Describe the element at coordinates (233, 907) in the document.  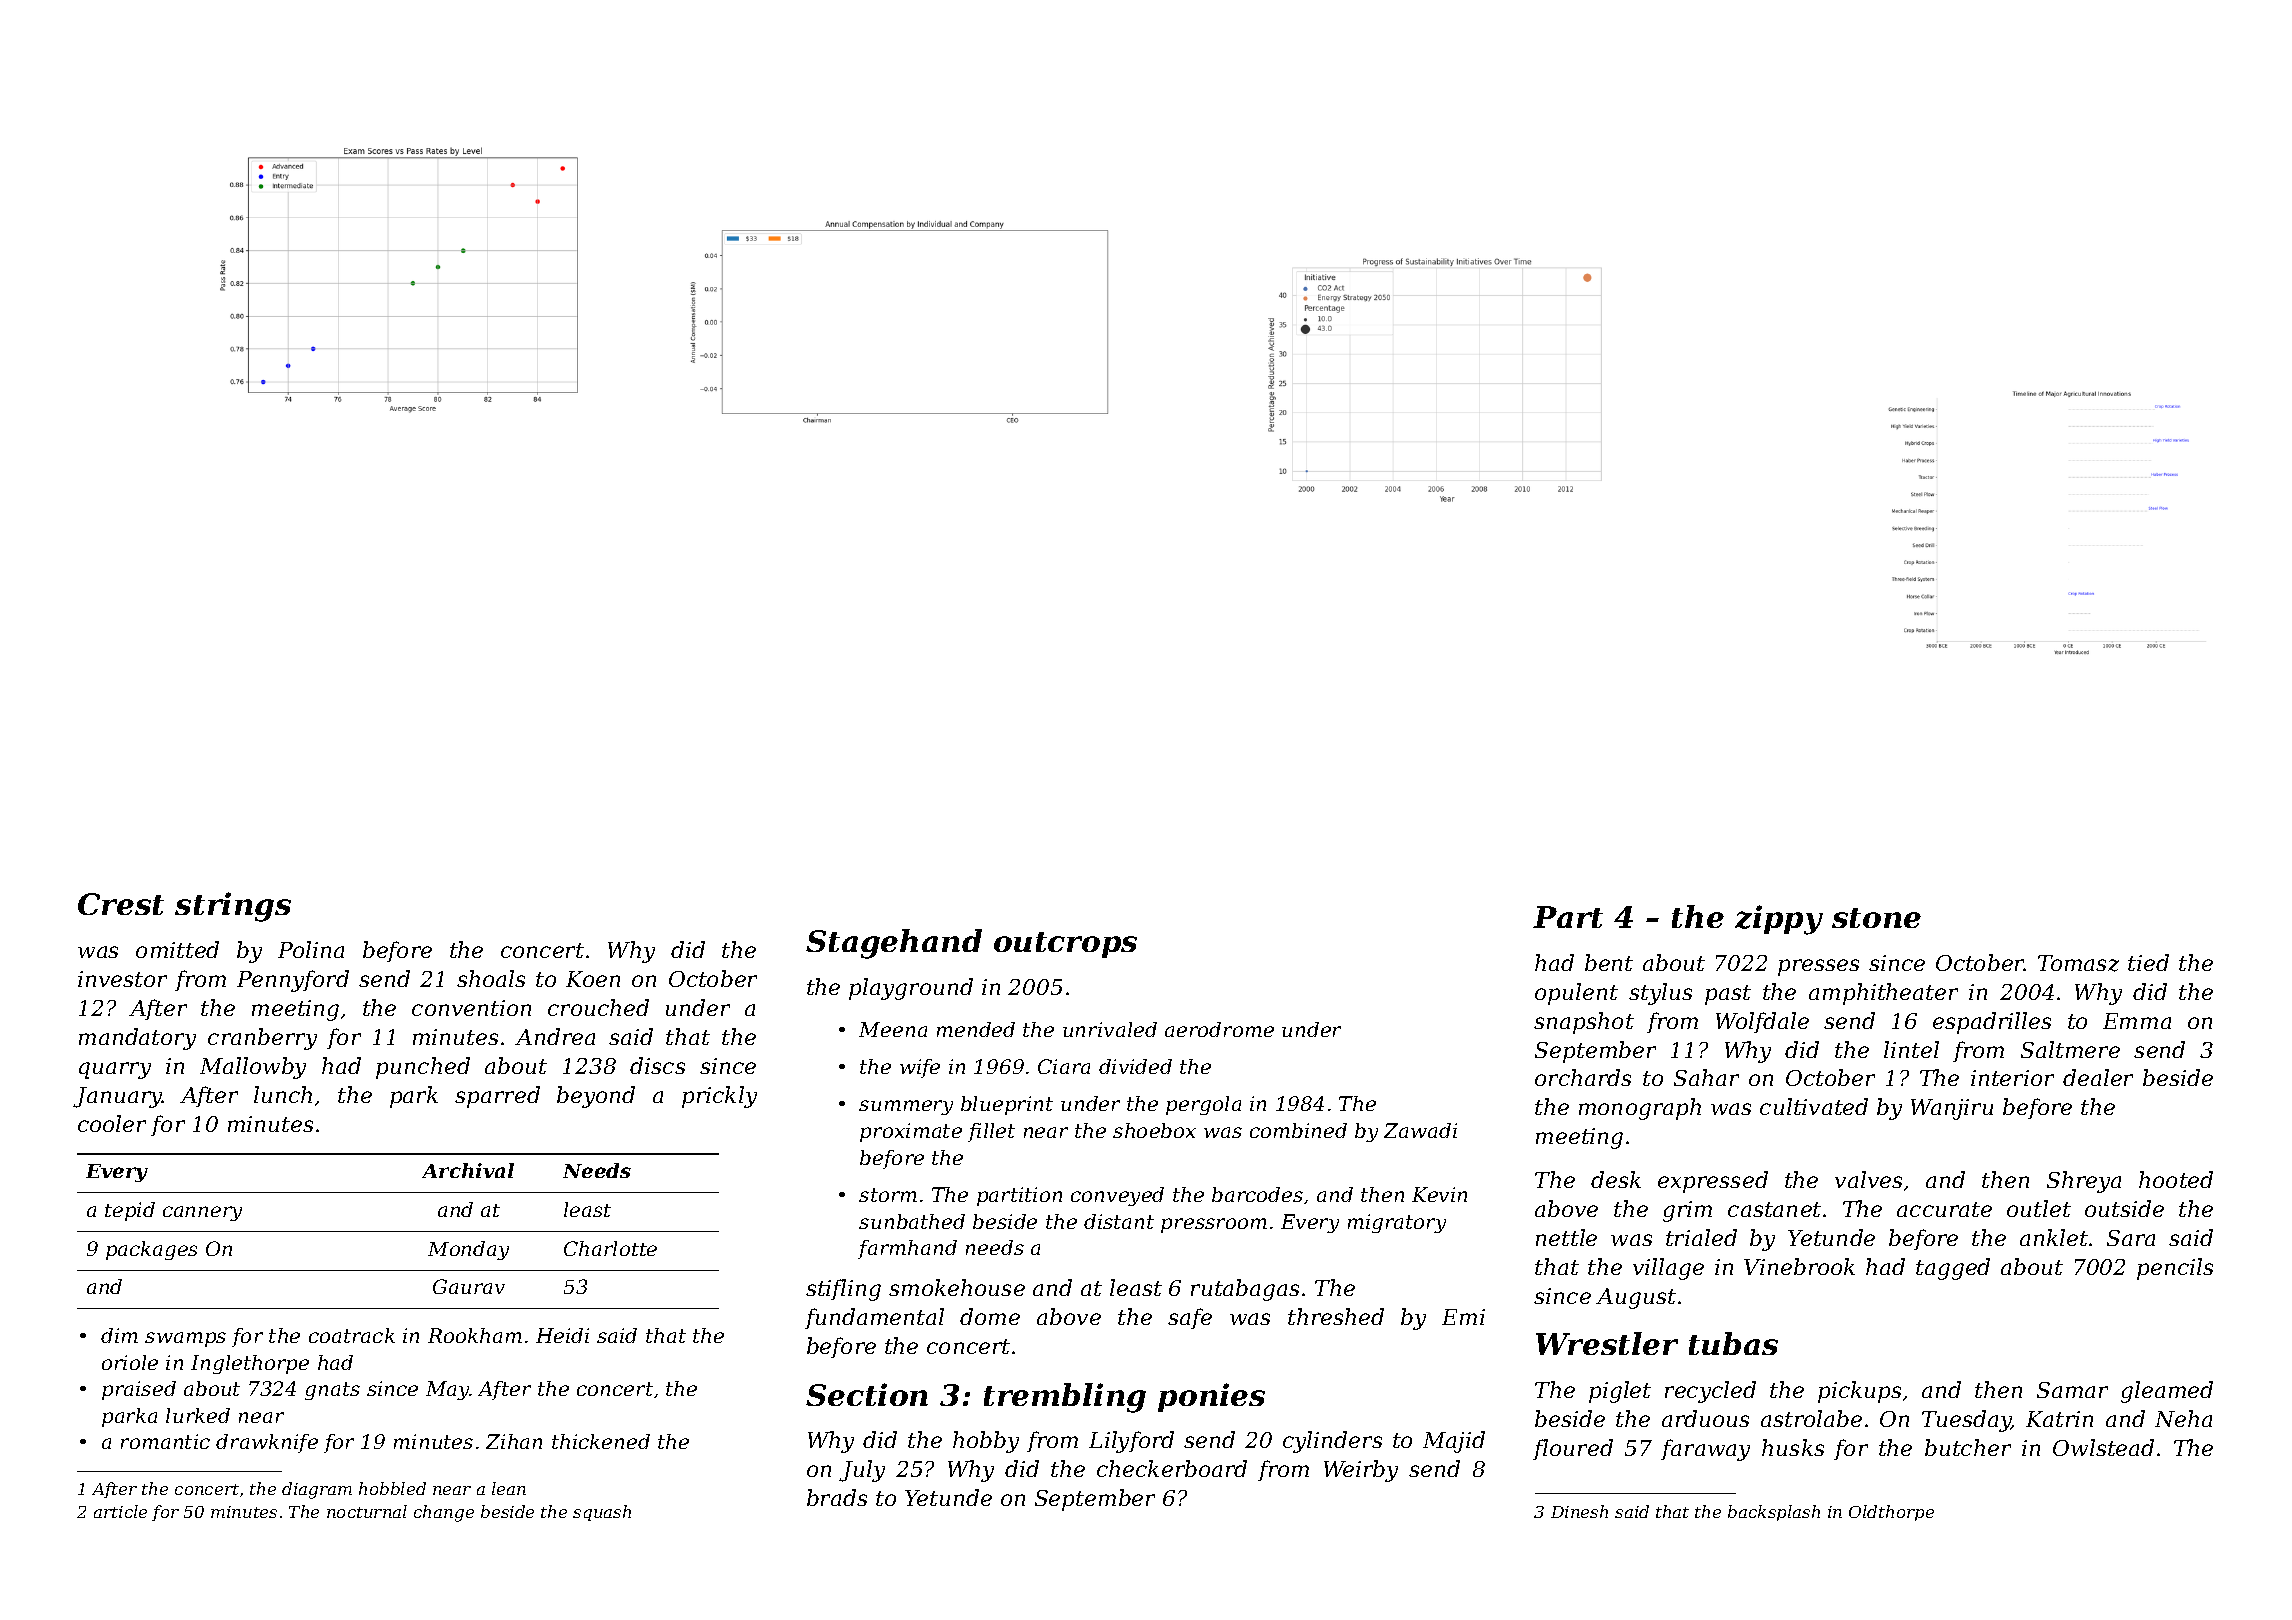
I see `strings` at that location.
